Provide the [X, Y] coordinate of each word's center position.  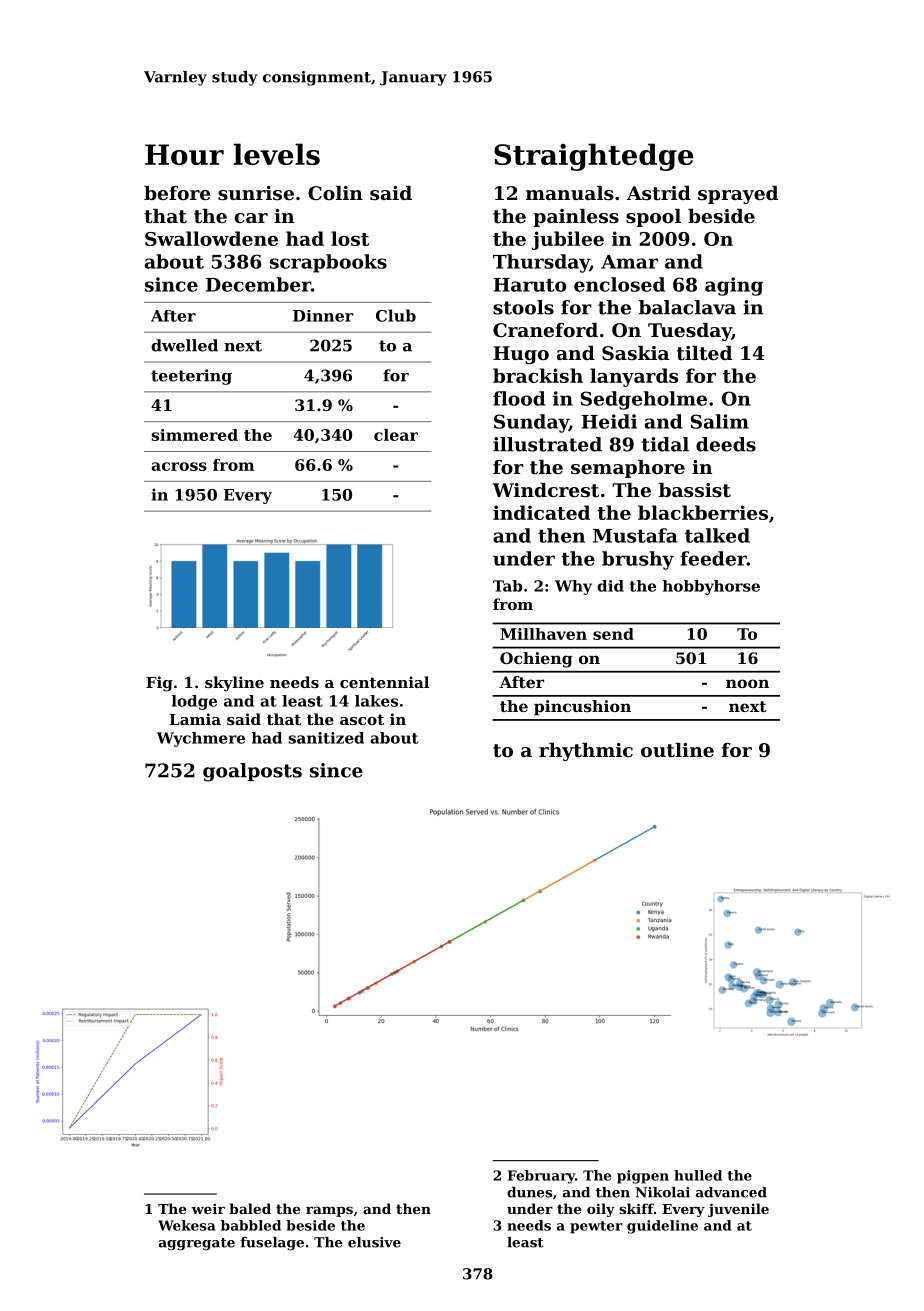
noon [747, 683]
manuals [569, 193]
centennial [384, 682]
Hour [184, 154]
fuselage [272, 1244]
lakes [376, 701]
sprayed [738, 195]
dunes [529, 1192]
